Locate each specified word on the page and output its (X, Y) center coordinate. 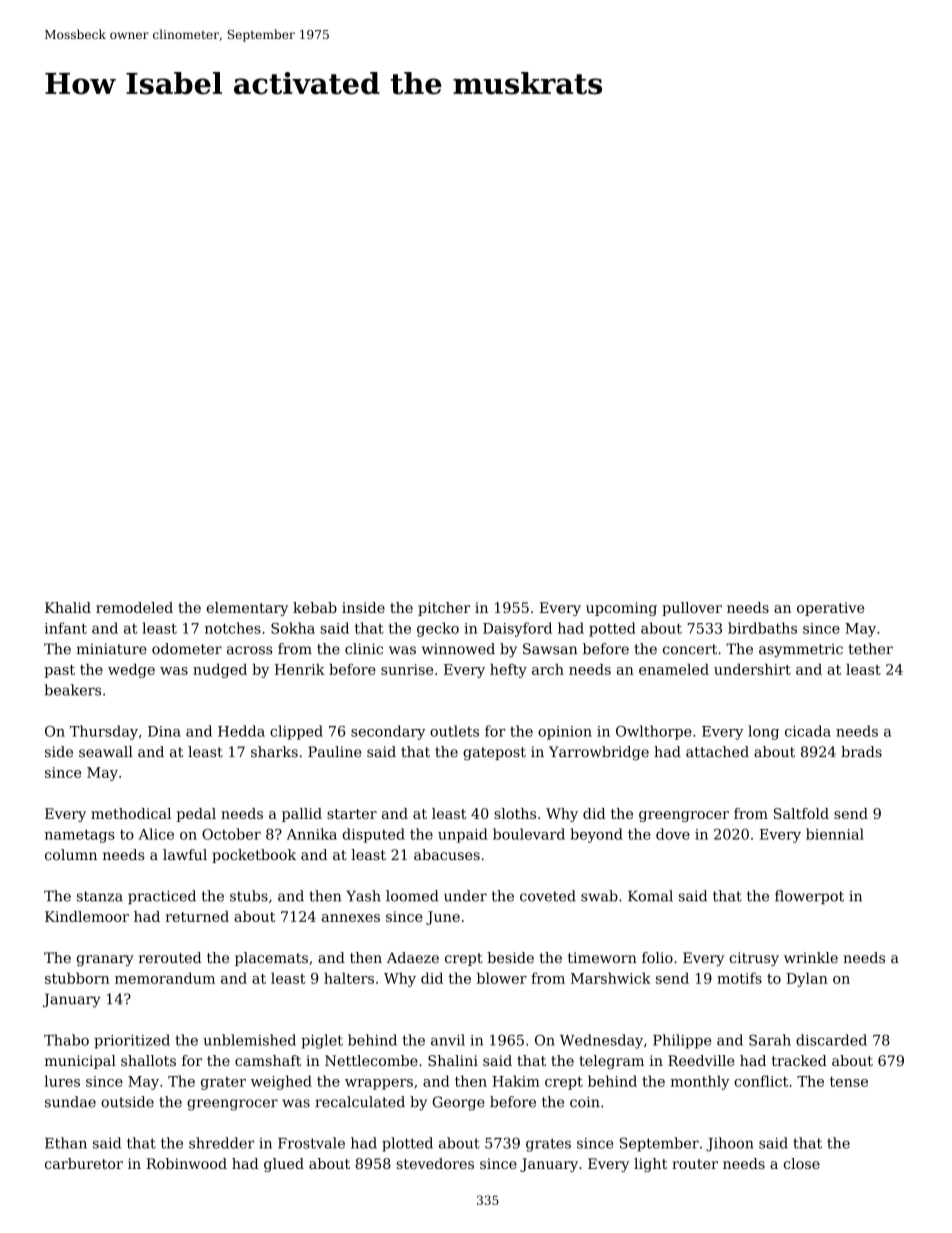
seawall (106, 752)
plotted (407, 1144)
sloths (515, 813)
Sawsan (550, 649)
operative (831, 609)
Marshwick (611, 978)
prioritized (132, 1041)
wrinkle (811, 957)
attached (717, 752)
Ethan (66, 1143)
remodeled (134, 607)
